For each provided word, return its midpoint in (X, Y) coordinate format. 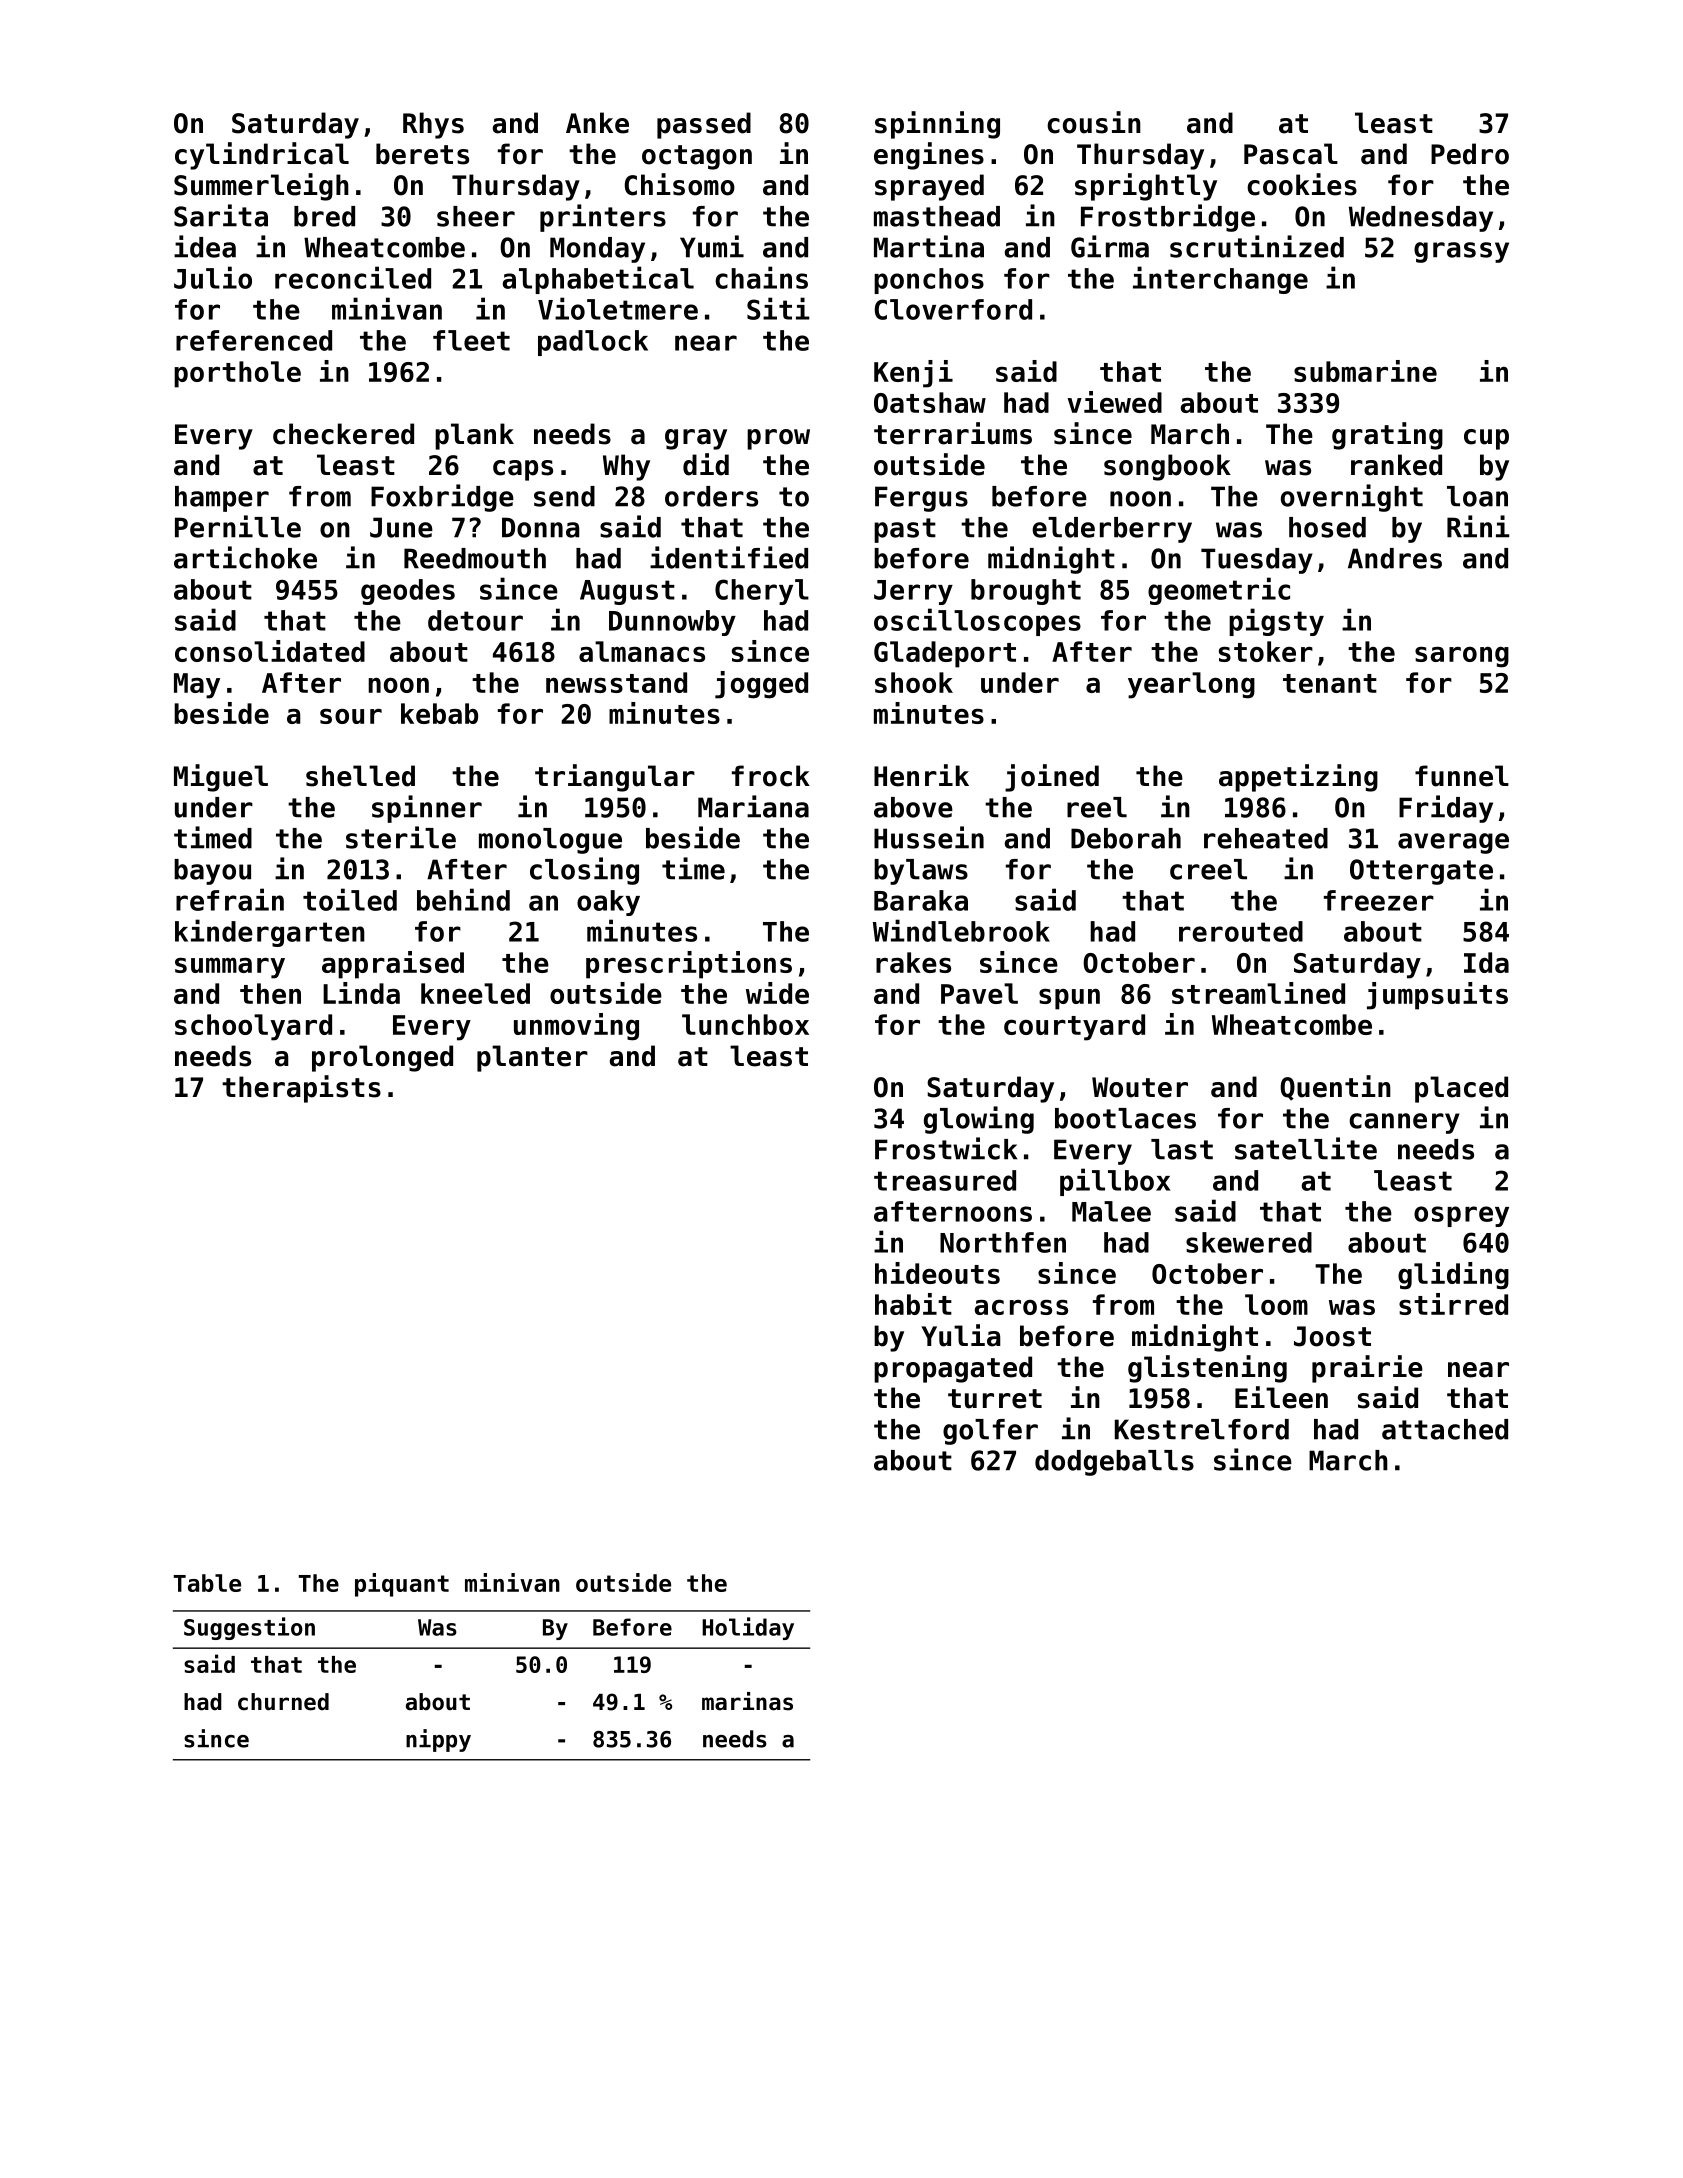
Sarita (221, 215)
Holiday (748, 1628)
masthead (937, 216)
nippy (438, 1740)
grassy (1461, 252)
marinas (747, 1701)
